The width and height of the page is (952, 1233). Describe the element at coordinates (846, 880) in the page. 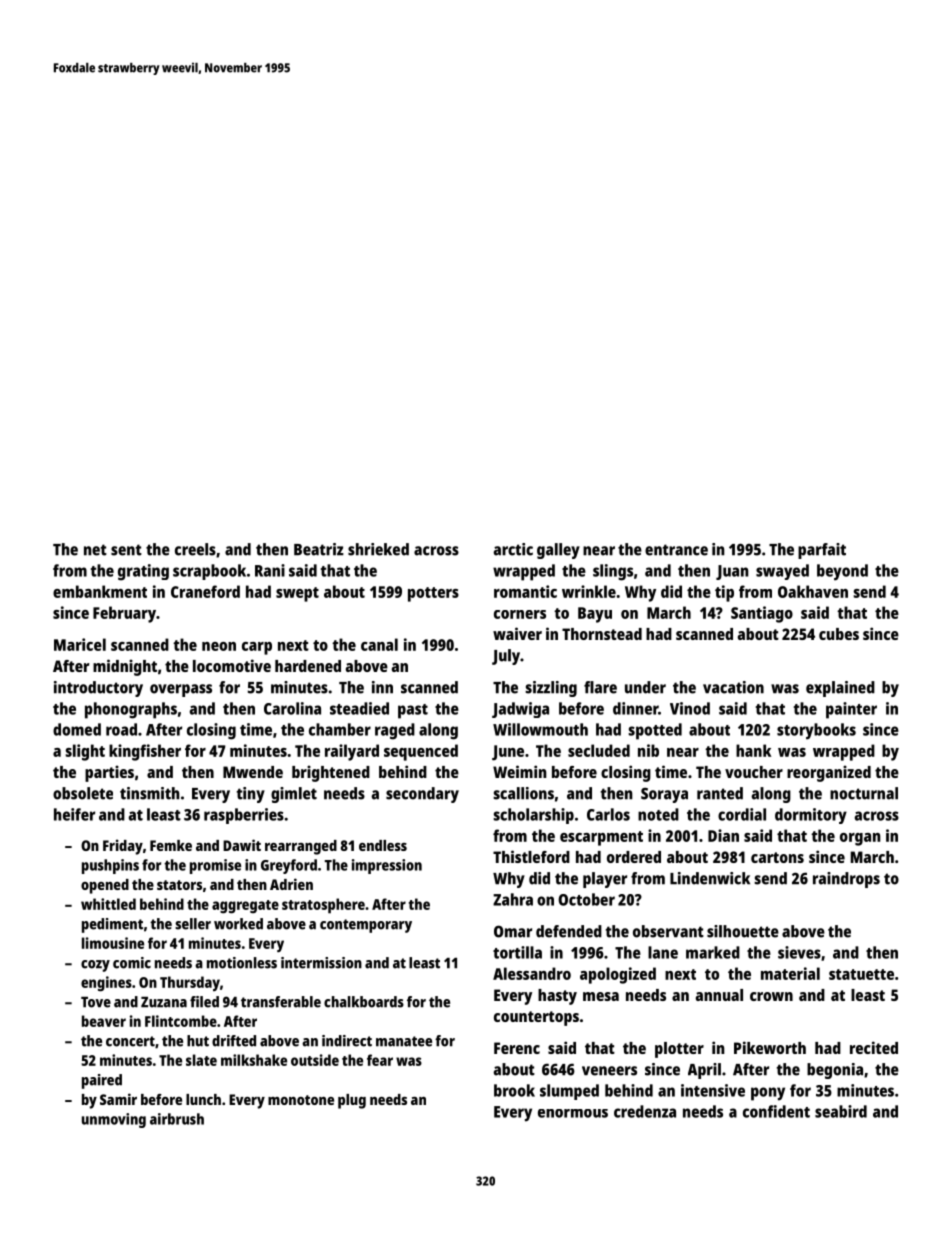

I see `raindrops` at that location.
